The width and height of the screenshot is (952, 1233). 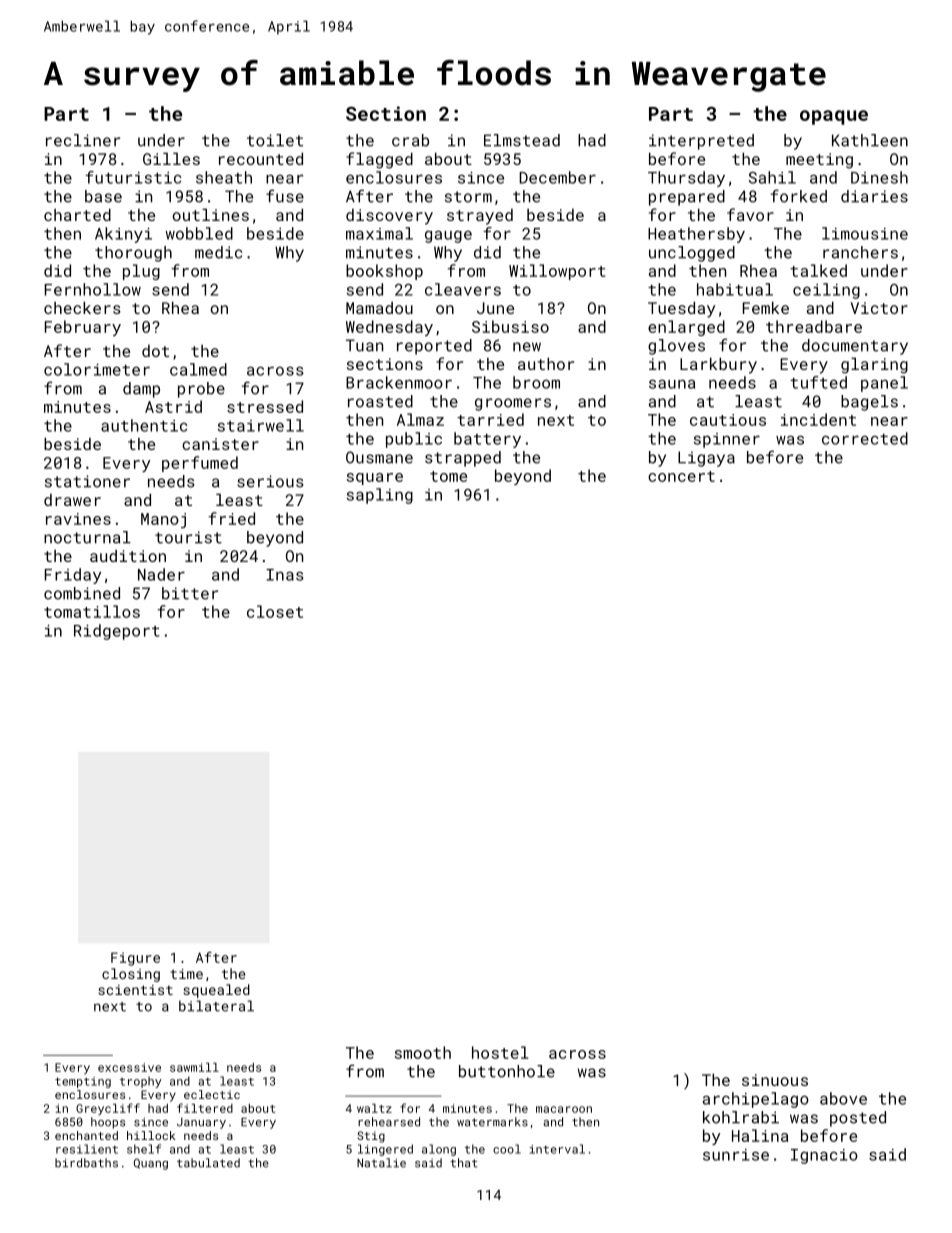 What do you see at coordinates (834, 117) in the screenshot?
I see `opaque` at bounding box center [834, 117].
